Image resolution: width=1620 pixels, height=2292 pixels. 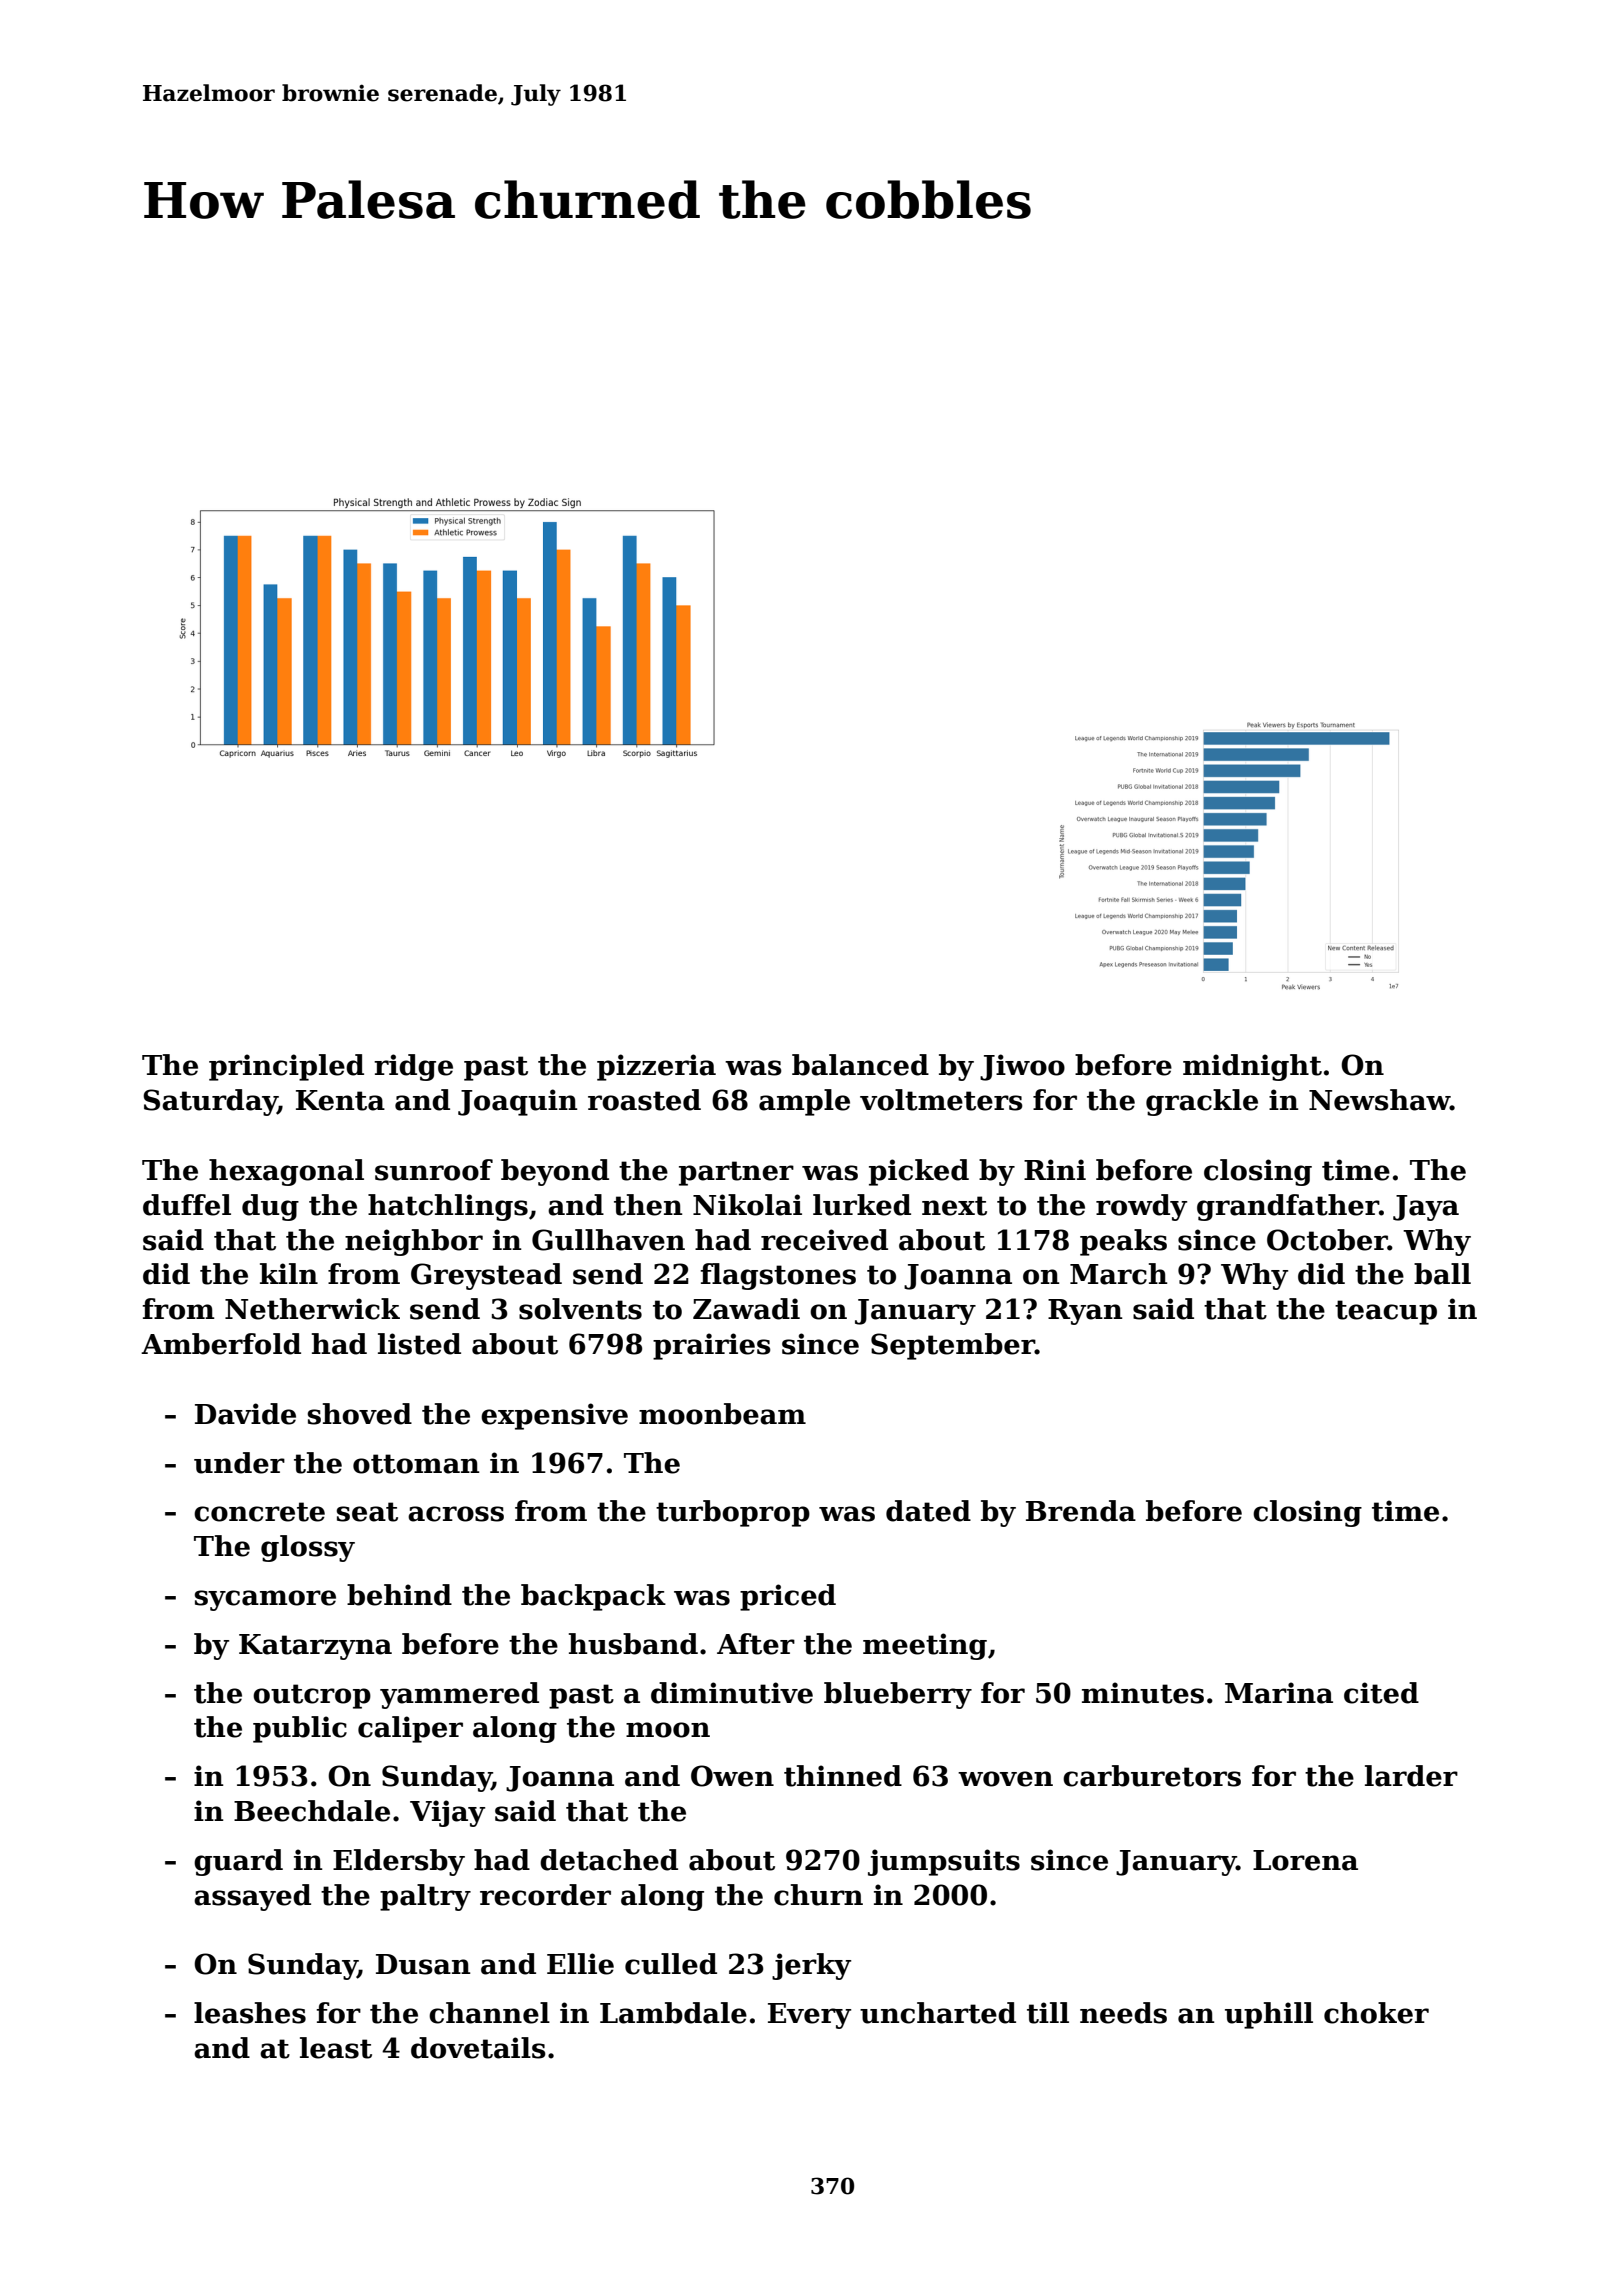 I want to click on Newshaw, so click(x=1379, y=1100).
